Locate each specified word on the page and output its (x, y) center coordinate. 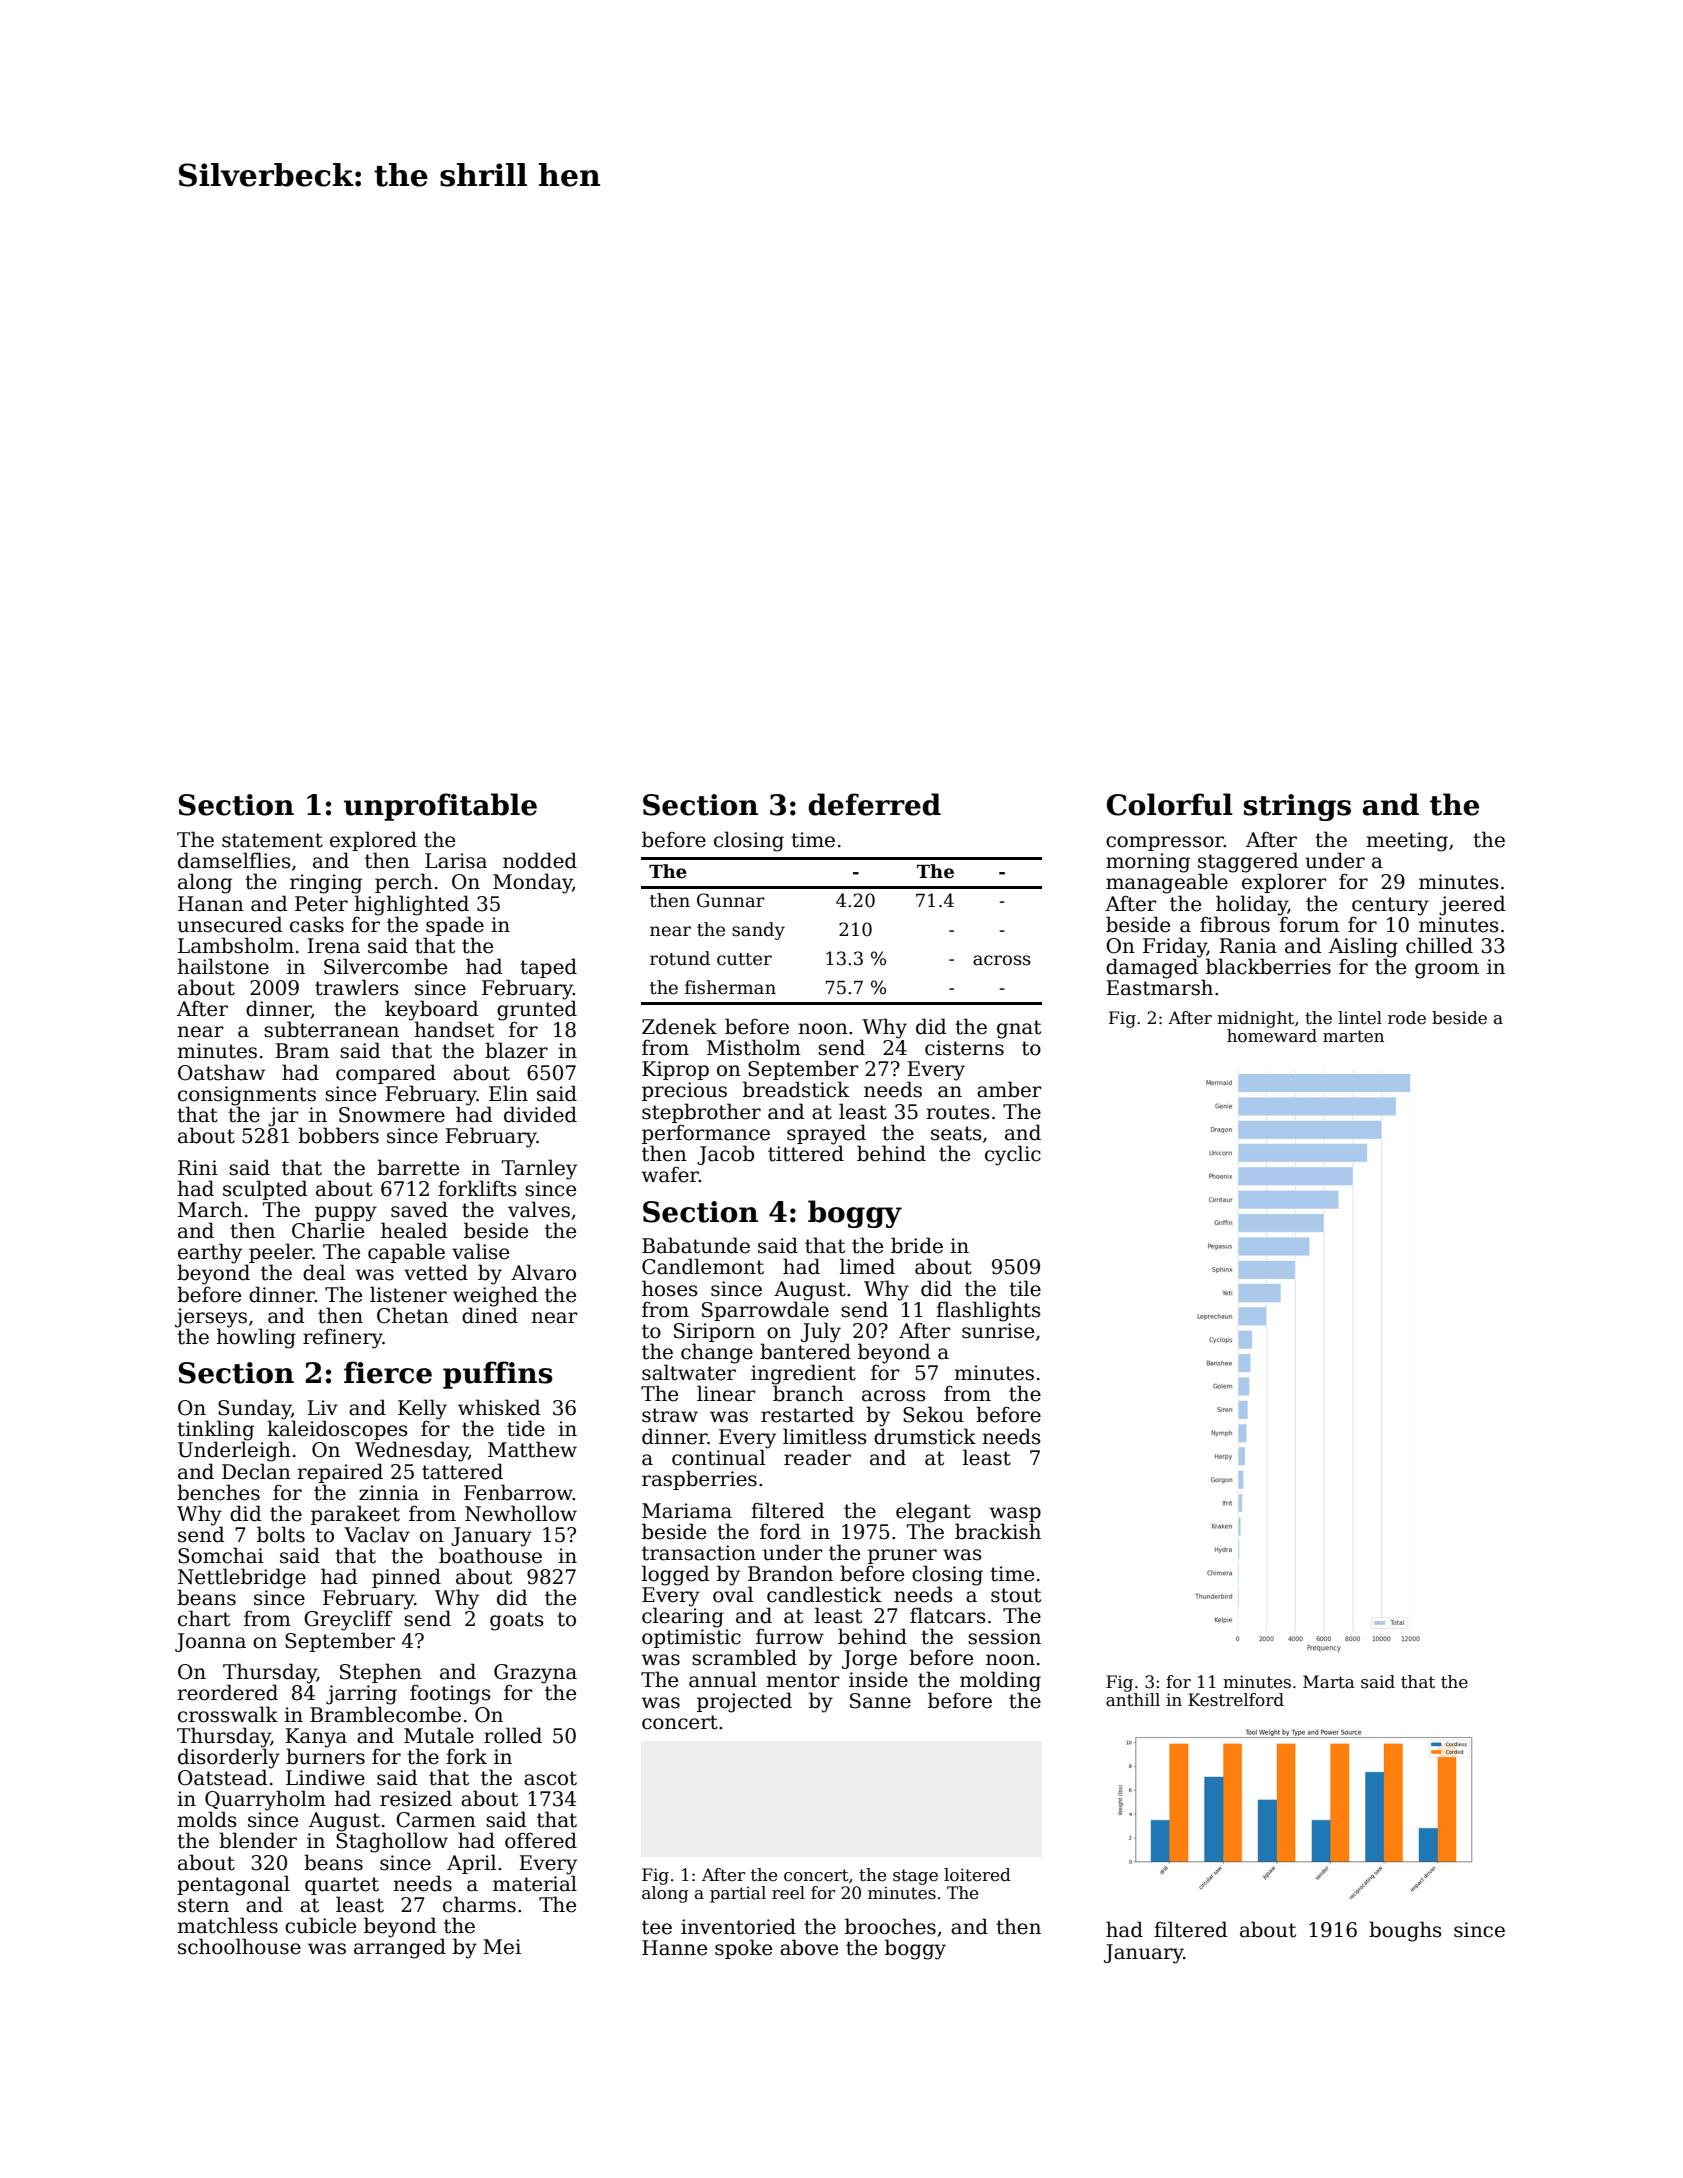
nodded (540, 860)
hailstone (223, 966)
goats (517, 1621)
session (1004, 1637)
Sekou (933, 1414)
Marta (1329, 1682)
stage (915, 1877)
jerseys (211, 1318)
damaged (1152, 968)
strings (1297, 807)
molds (207, 1819)
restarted (807, 1414)
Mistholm (754, 1047)
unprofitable (440, 807)
